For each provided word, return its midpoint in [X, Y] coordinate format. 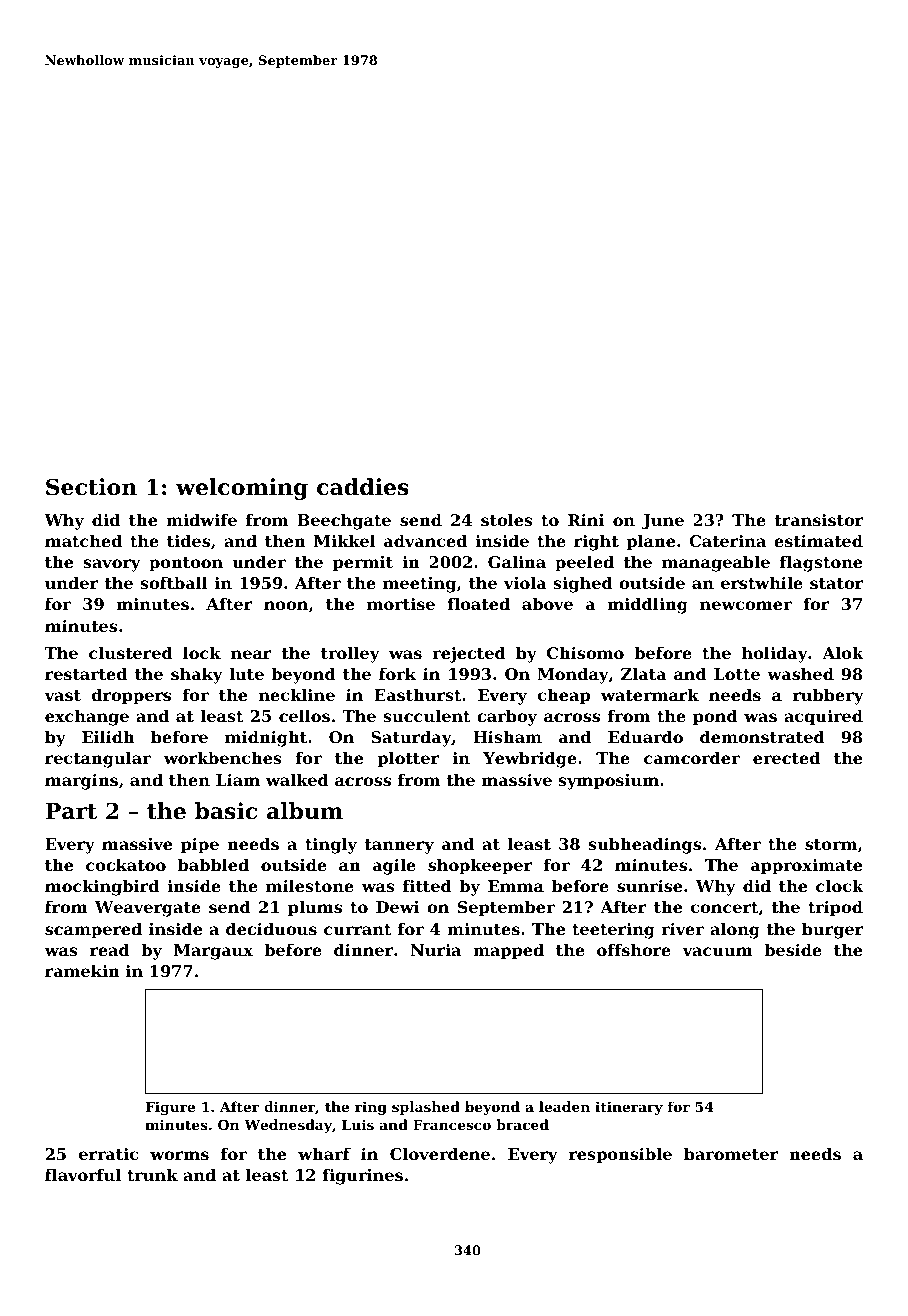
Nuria [435, 950]
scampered [93, 931]
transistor [819, 520]
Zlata [644, 674]
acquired [823, 718]
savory [112, 565]
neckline [297, 695]
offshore [634, 950]
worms [179, 1155]
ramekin [82, 971]
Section [91, 487]
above [547, 604]
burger [832, 931]
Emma [516, 886]
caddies [363, 487]
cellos [304, 716]
